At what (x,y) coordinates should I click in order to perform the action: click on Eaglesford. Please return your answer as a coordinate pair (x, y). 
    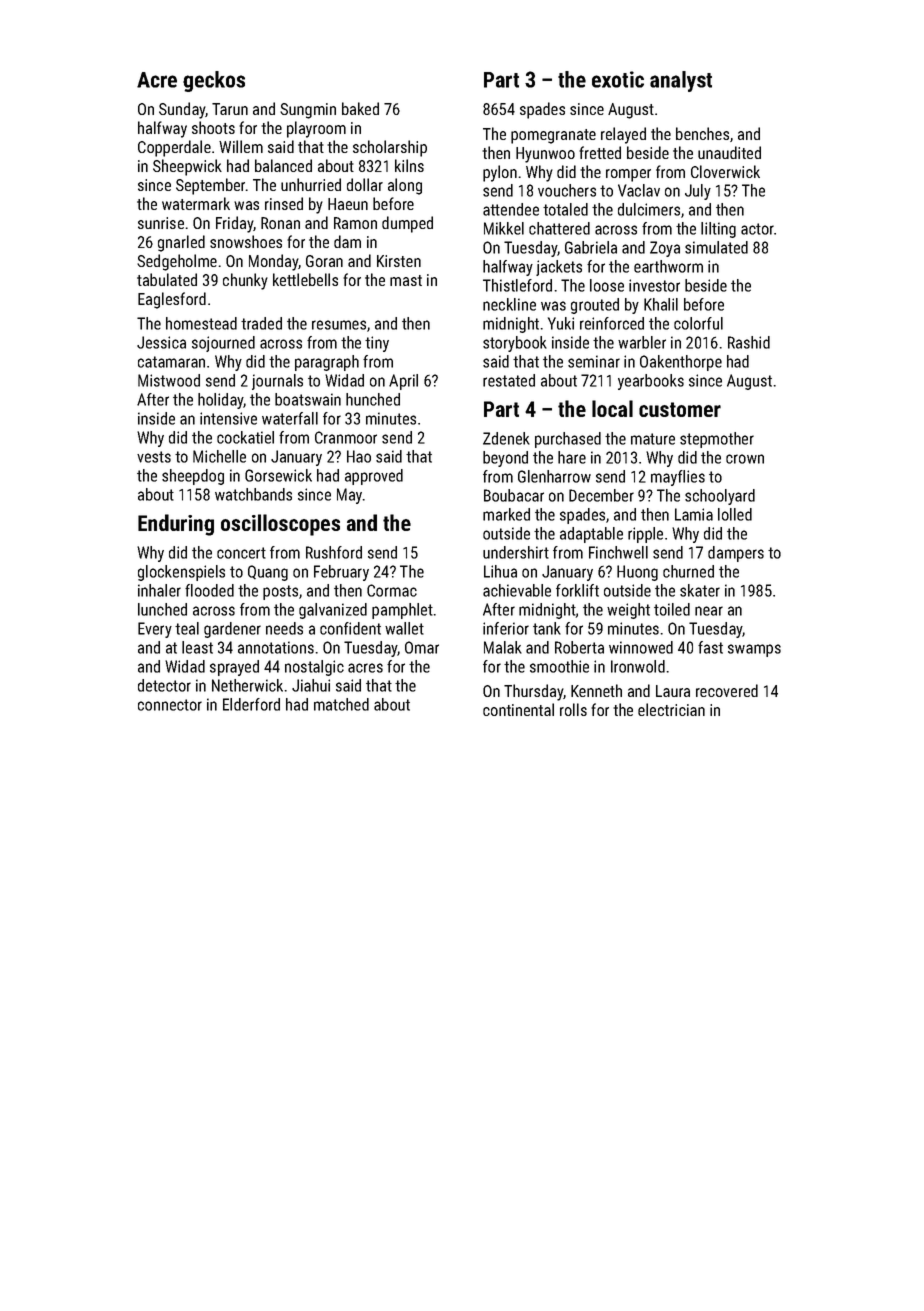
    Looking at the image, I should click on (172, 300).
